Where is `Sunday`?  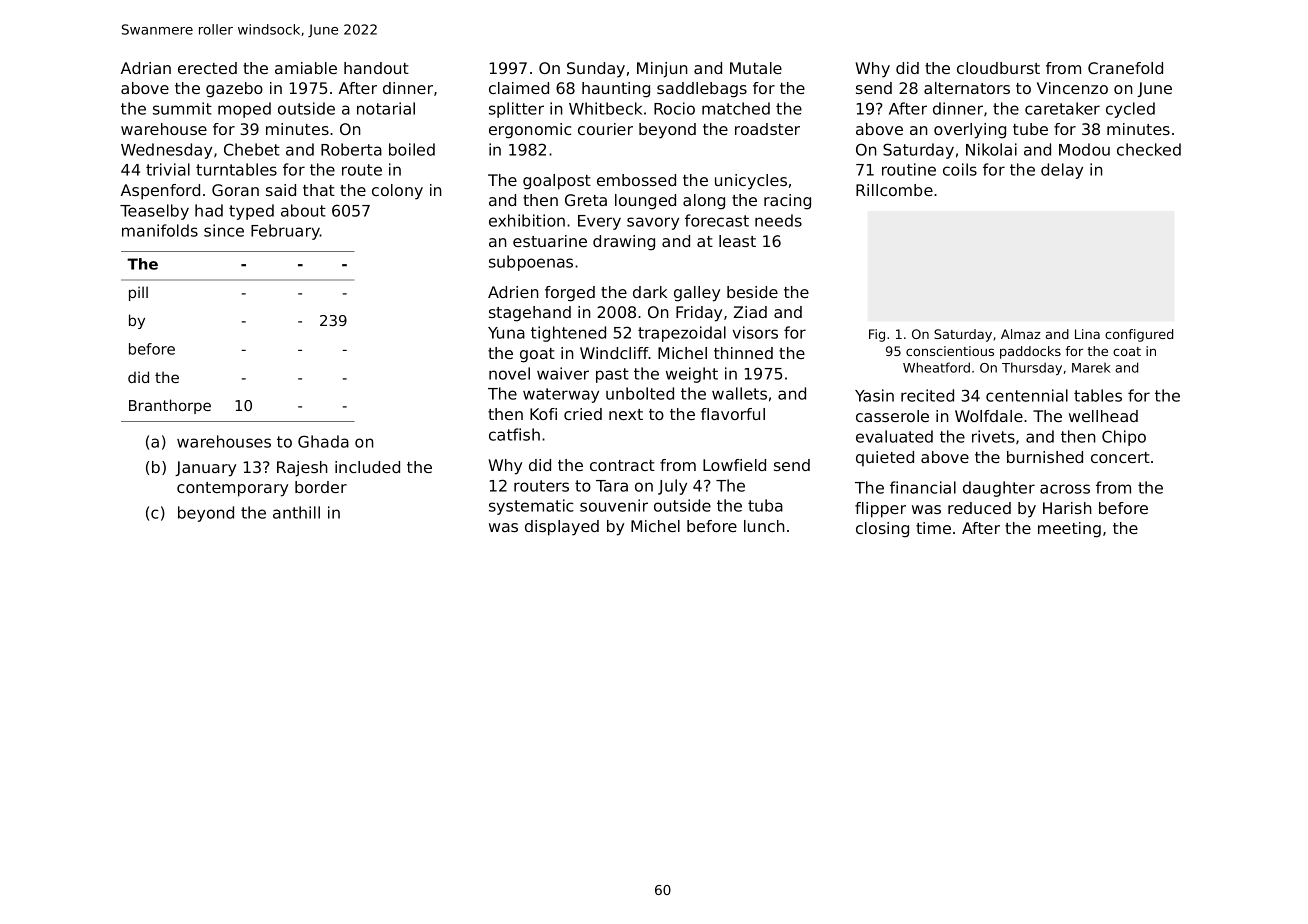
Sunday is located at coordinates (596, 70).
